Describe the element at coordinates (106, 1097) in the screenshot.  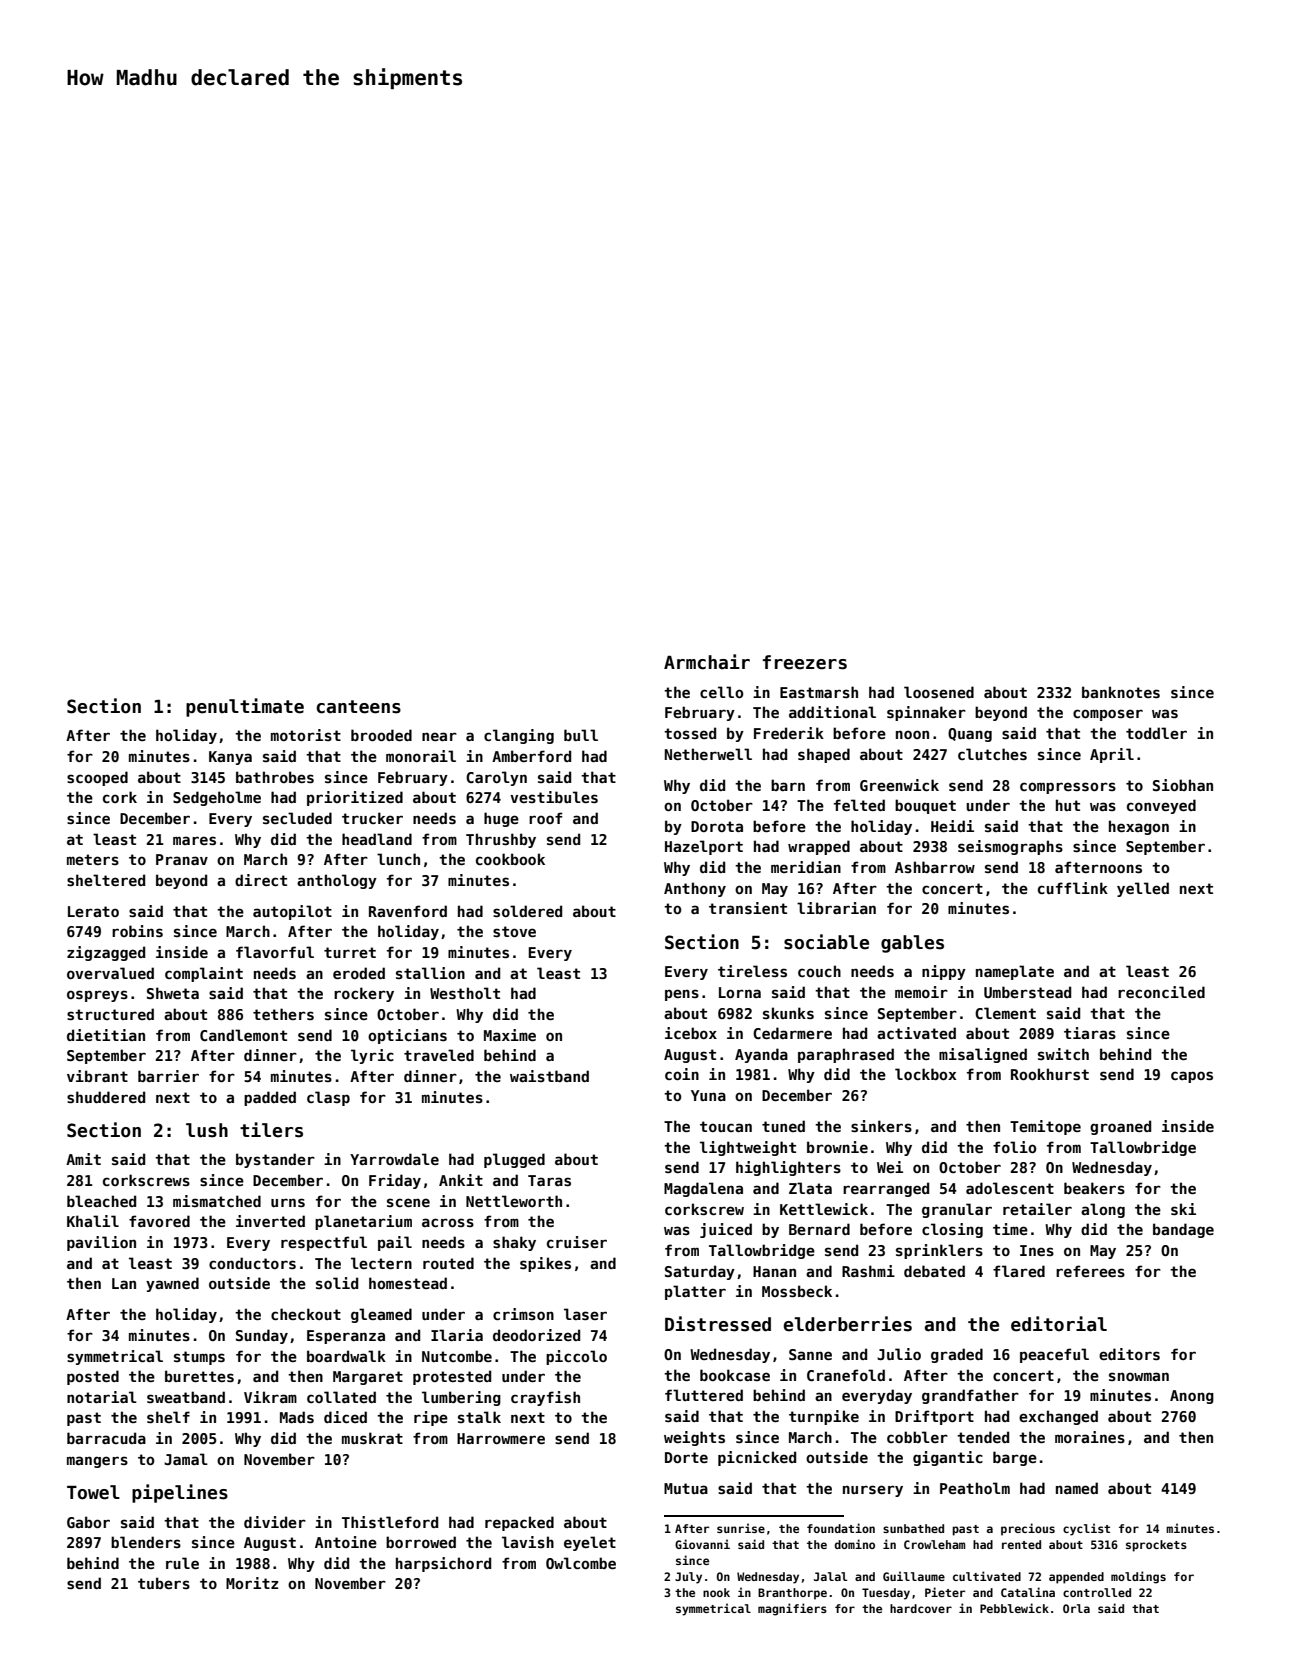
I see `shuddered` at that location.
